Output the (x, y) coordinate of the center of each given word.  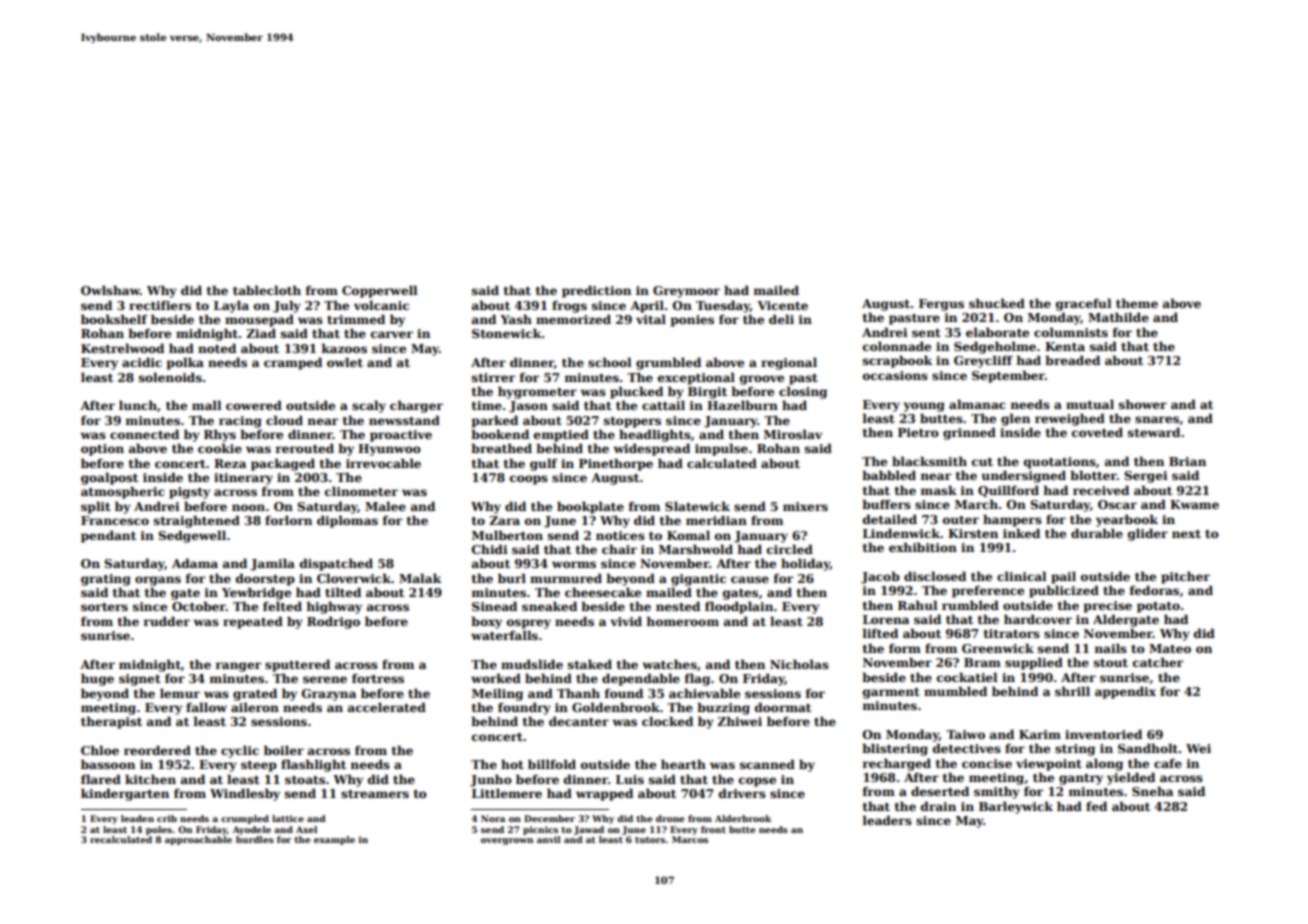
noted (217, 348)
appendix (1125, 692)
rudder (167, 621)
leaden (137, 818)
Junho (491, 780)
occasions (895, 375)
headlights (655, 435)
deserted (940, 791)
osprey (529, 624)
